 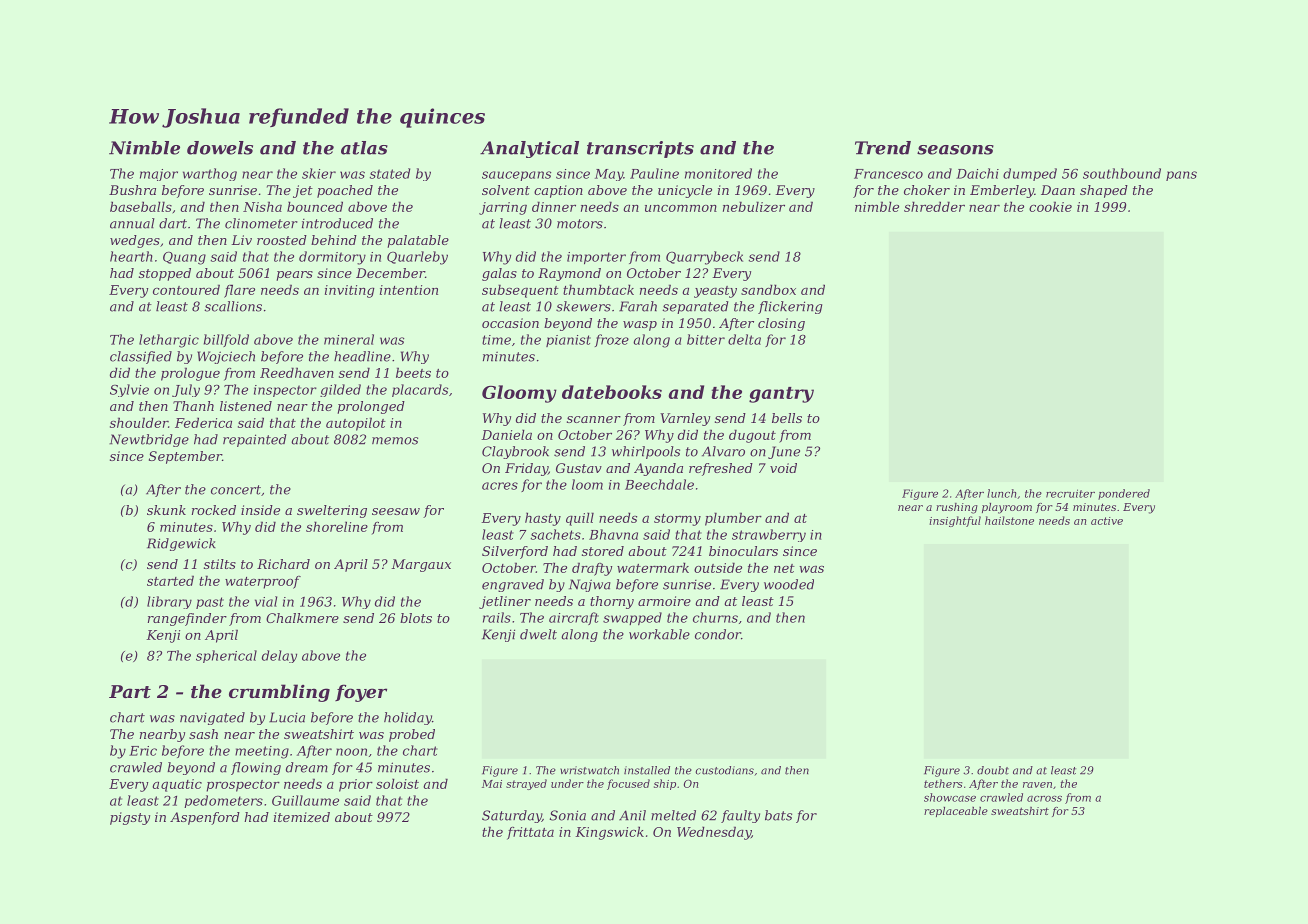 What do you see at coordinates (302, 817) in the page?
I see `itemized` at bounding box center [302, 817].
